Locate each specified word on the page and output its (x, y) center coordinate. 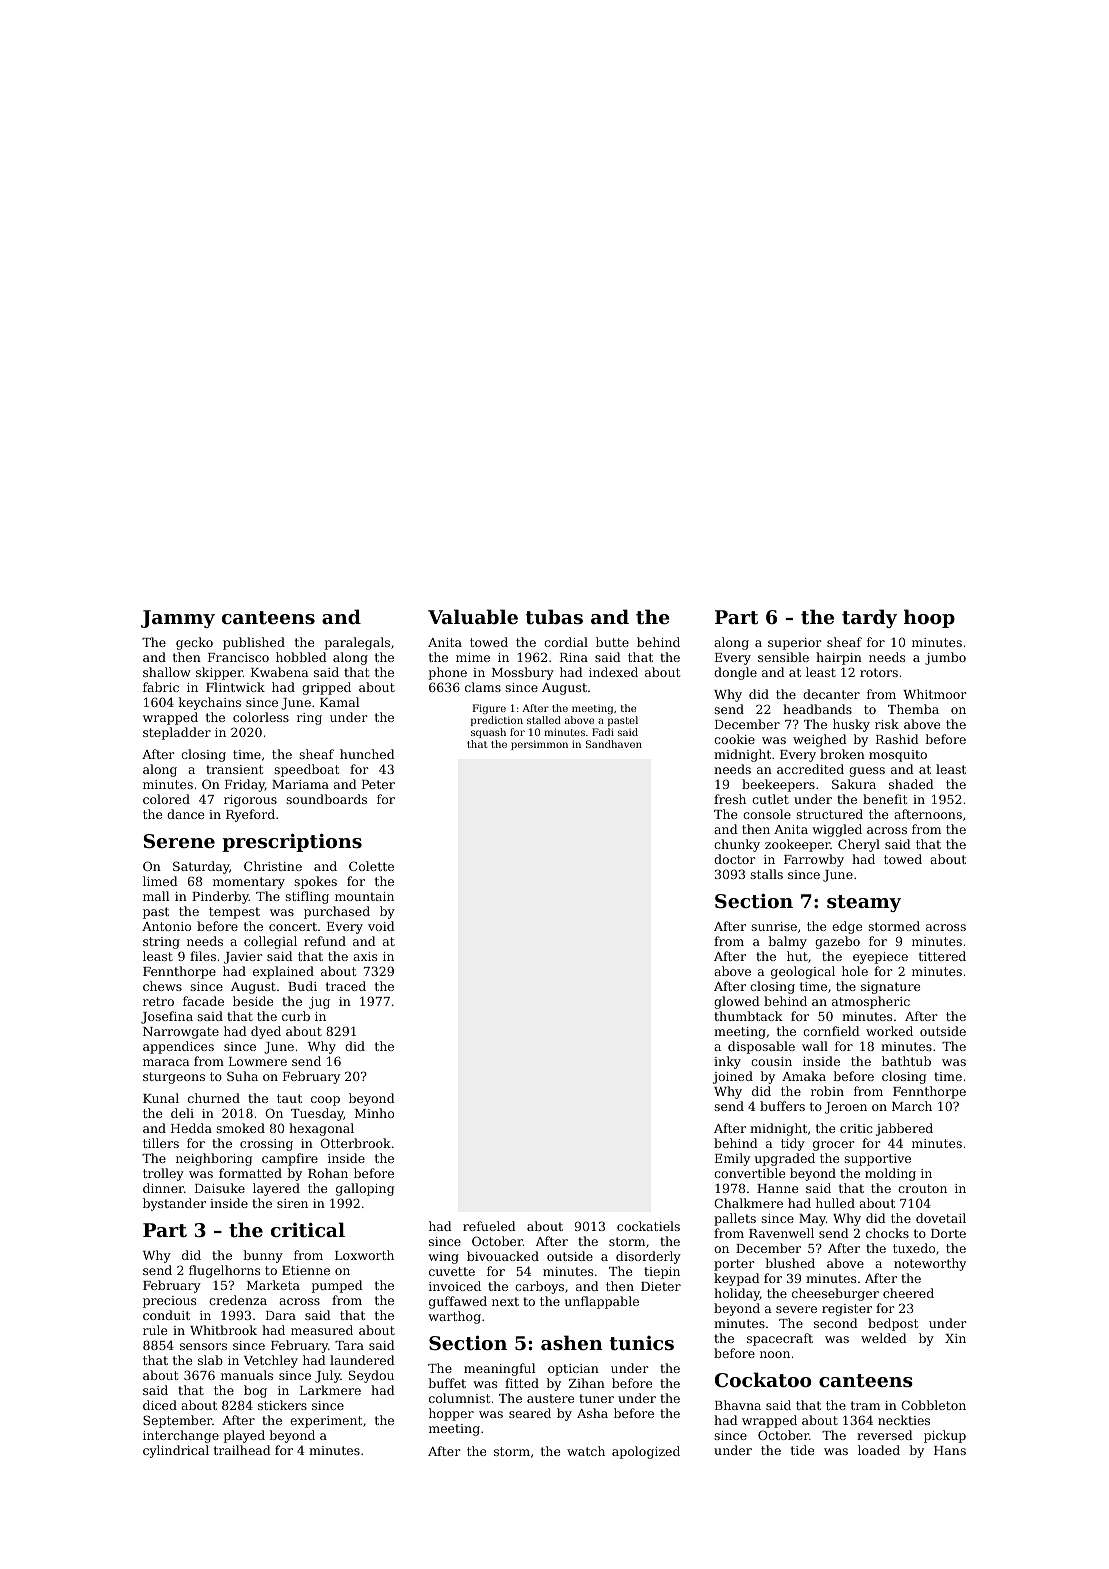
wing (443, 1258)
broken (842, 754)
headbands (817, 709)
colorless (261, 717)
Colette (371, 866)
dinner (163, 1188)
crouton (922, 1188)
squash (488, 733)
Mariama (300, 784)
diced (160, 1405)
